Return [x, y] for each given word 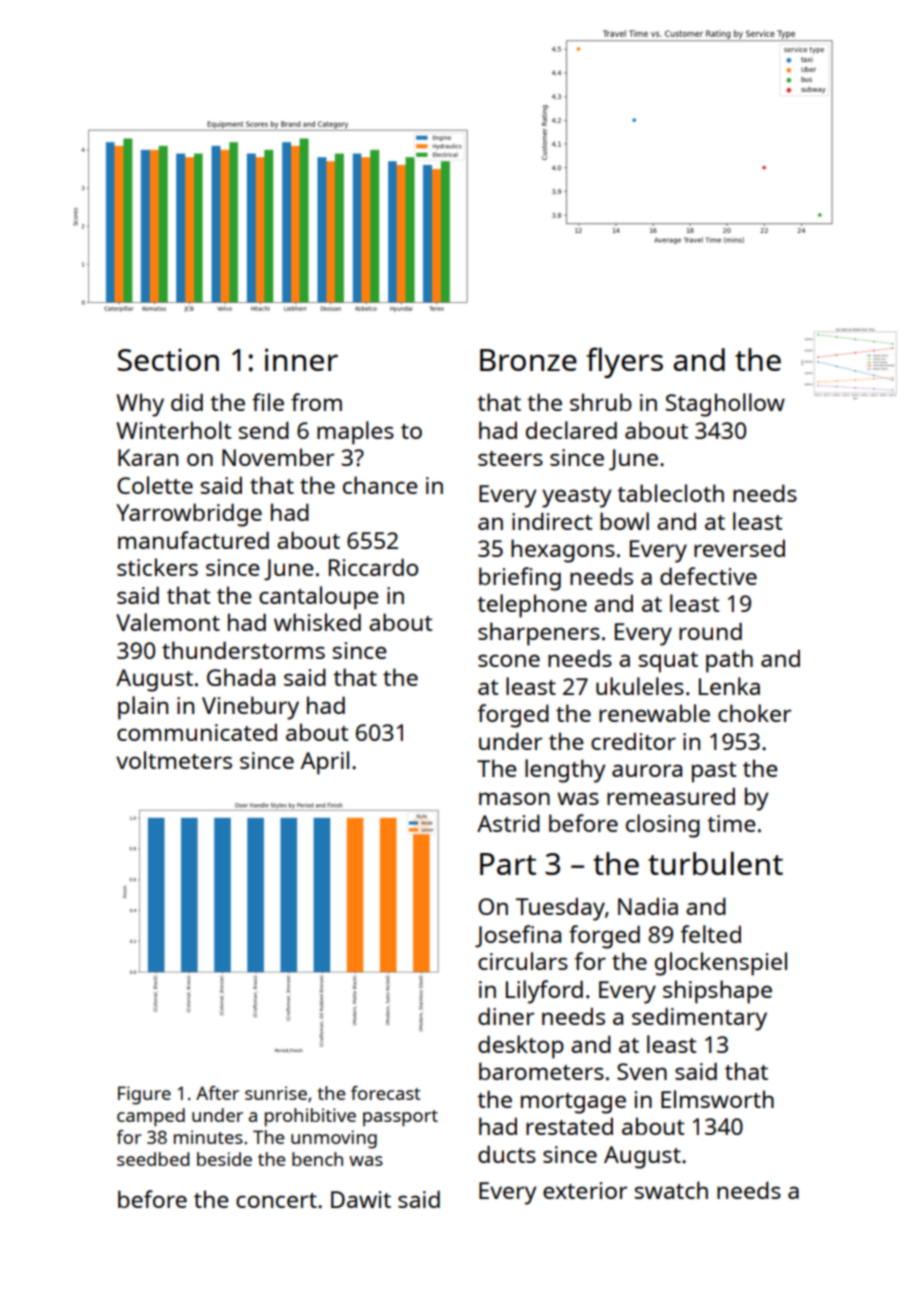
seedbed [153, 1159]
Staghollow [725, 405]
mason [514, 798]
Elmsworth [717, 1099]
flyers [624, 362]
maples [355, 433]
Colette [155, 485]
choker [754, 713]
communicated [197, 732]
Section [168, 359]
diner [506, 1016]
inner [301, 359]
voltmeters [174, 760]
